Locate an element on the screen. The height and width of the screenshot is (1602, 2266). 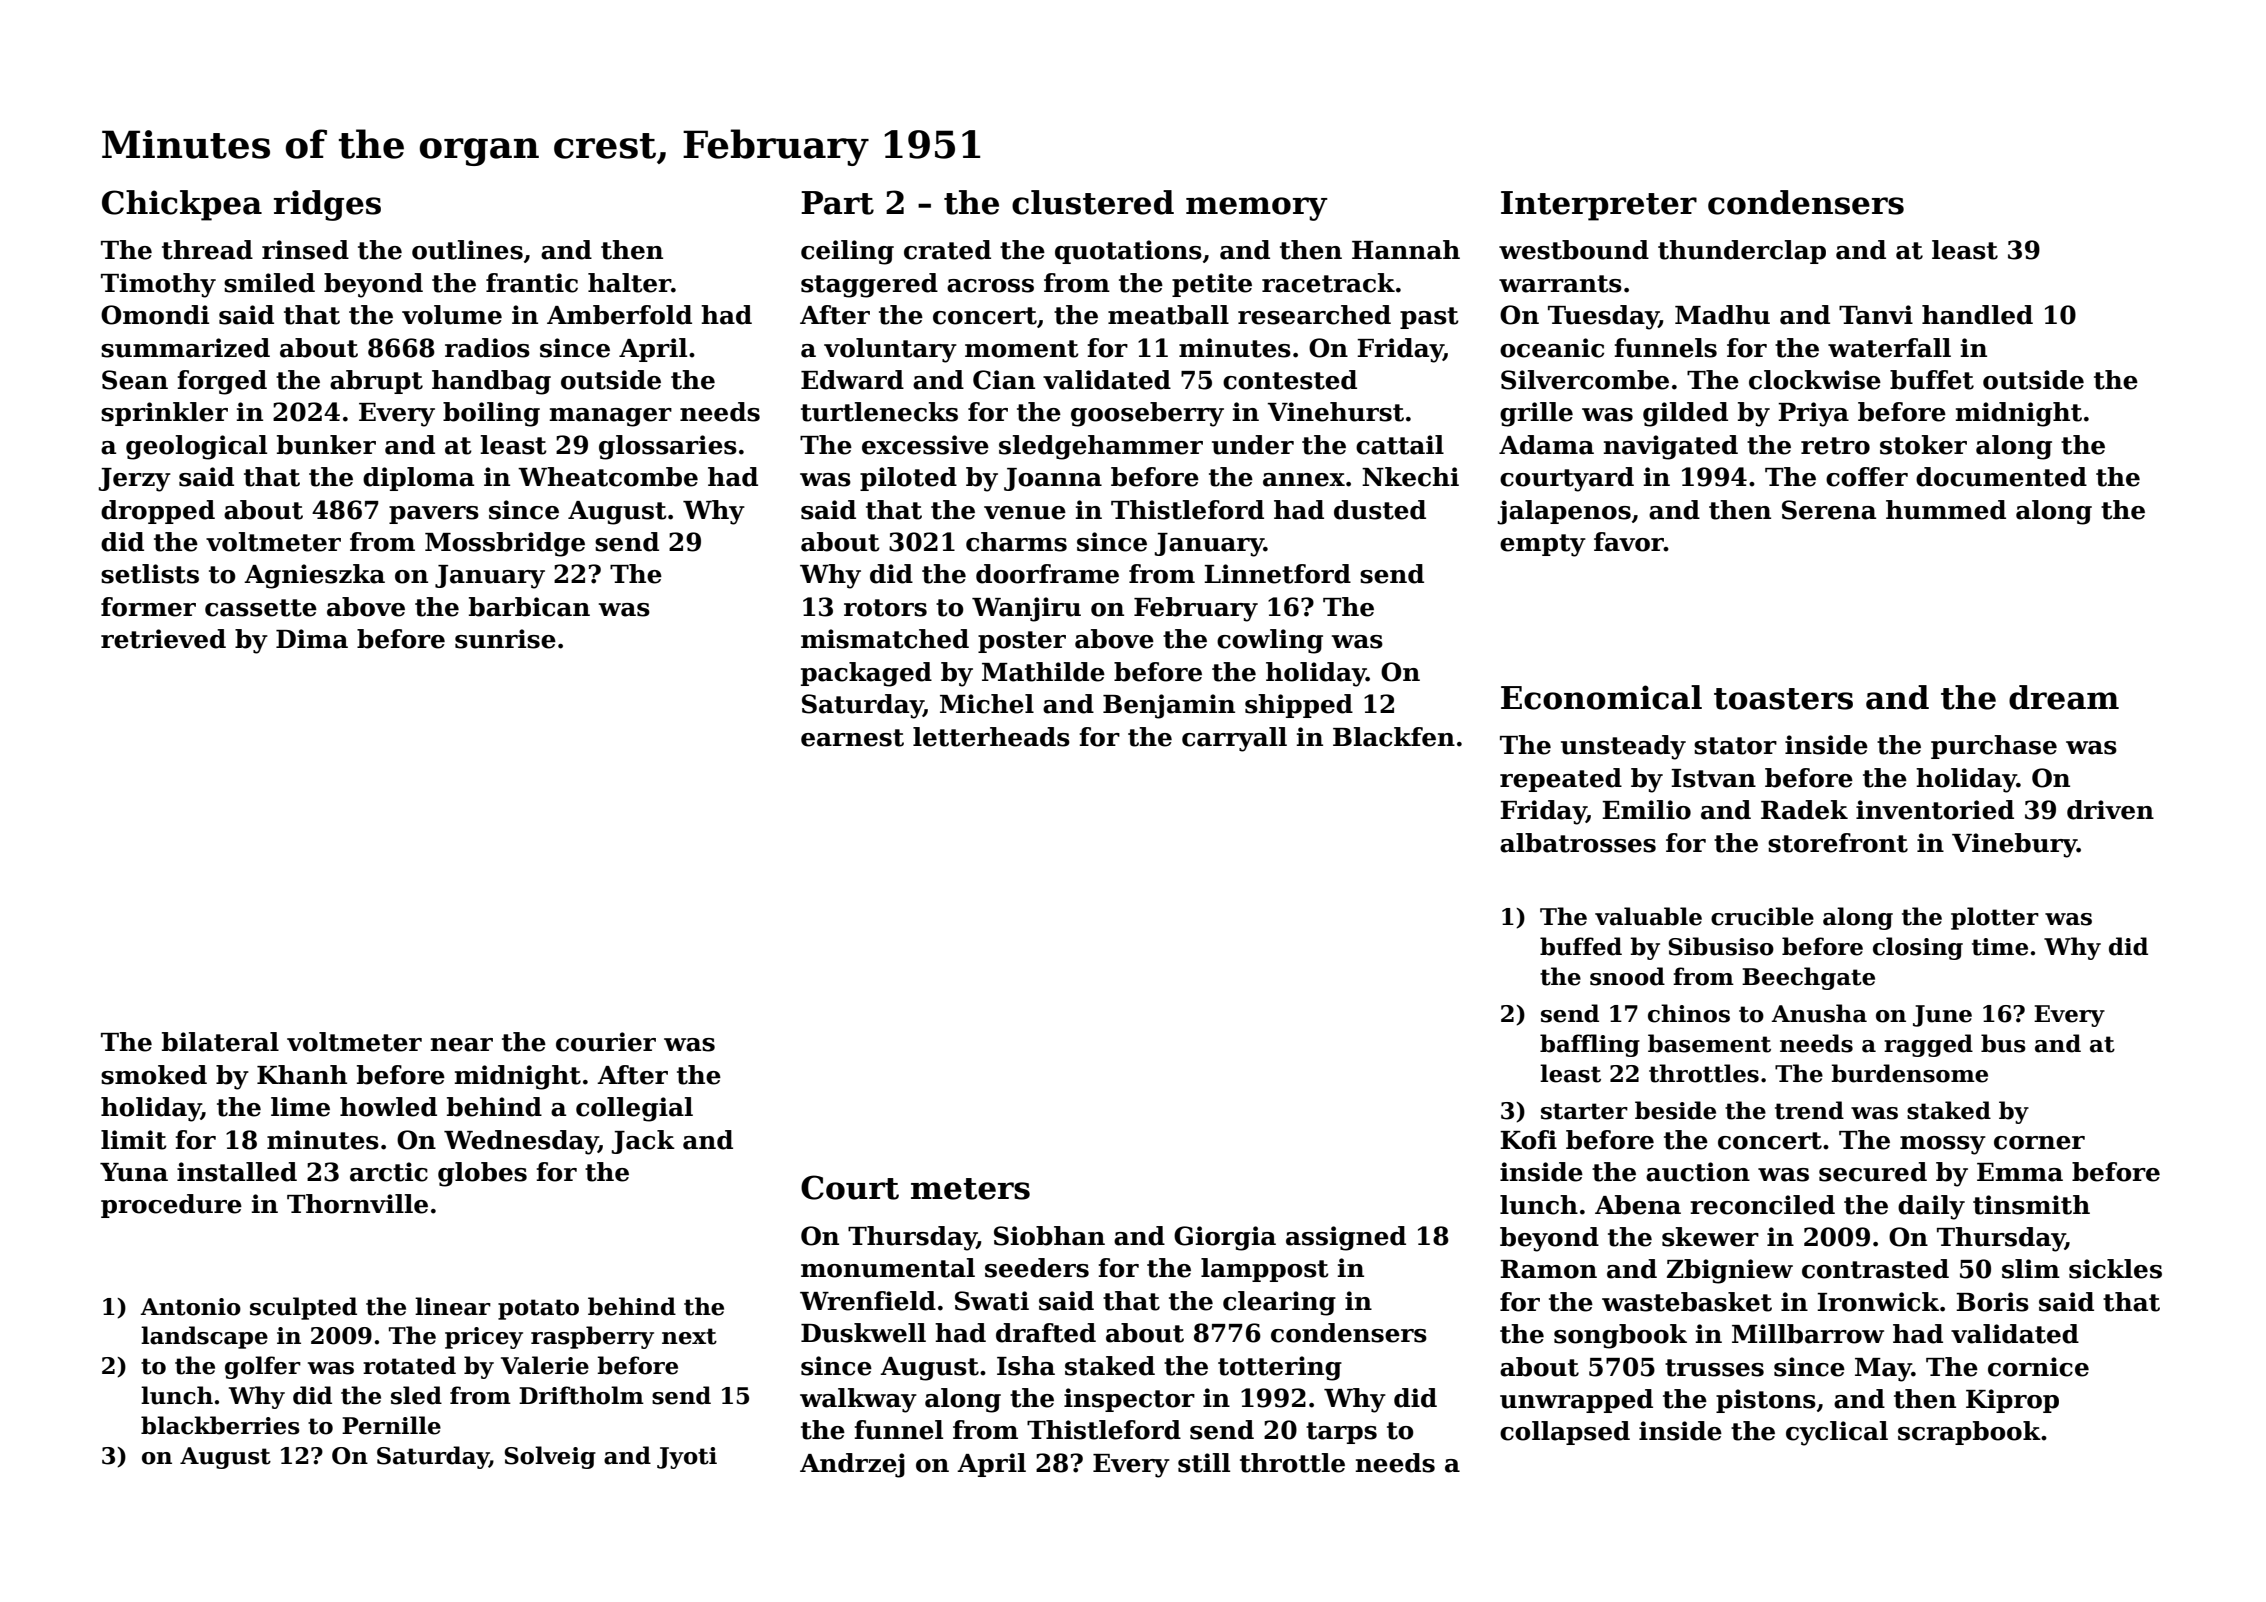
purchase is located at coordinates (1994, 747).
